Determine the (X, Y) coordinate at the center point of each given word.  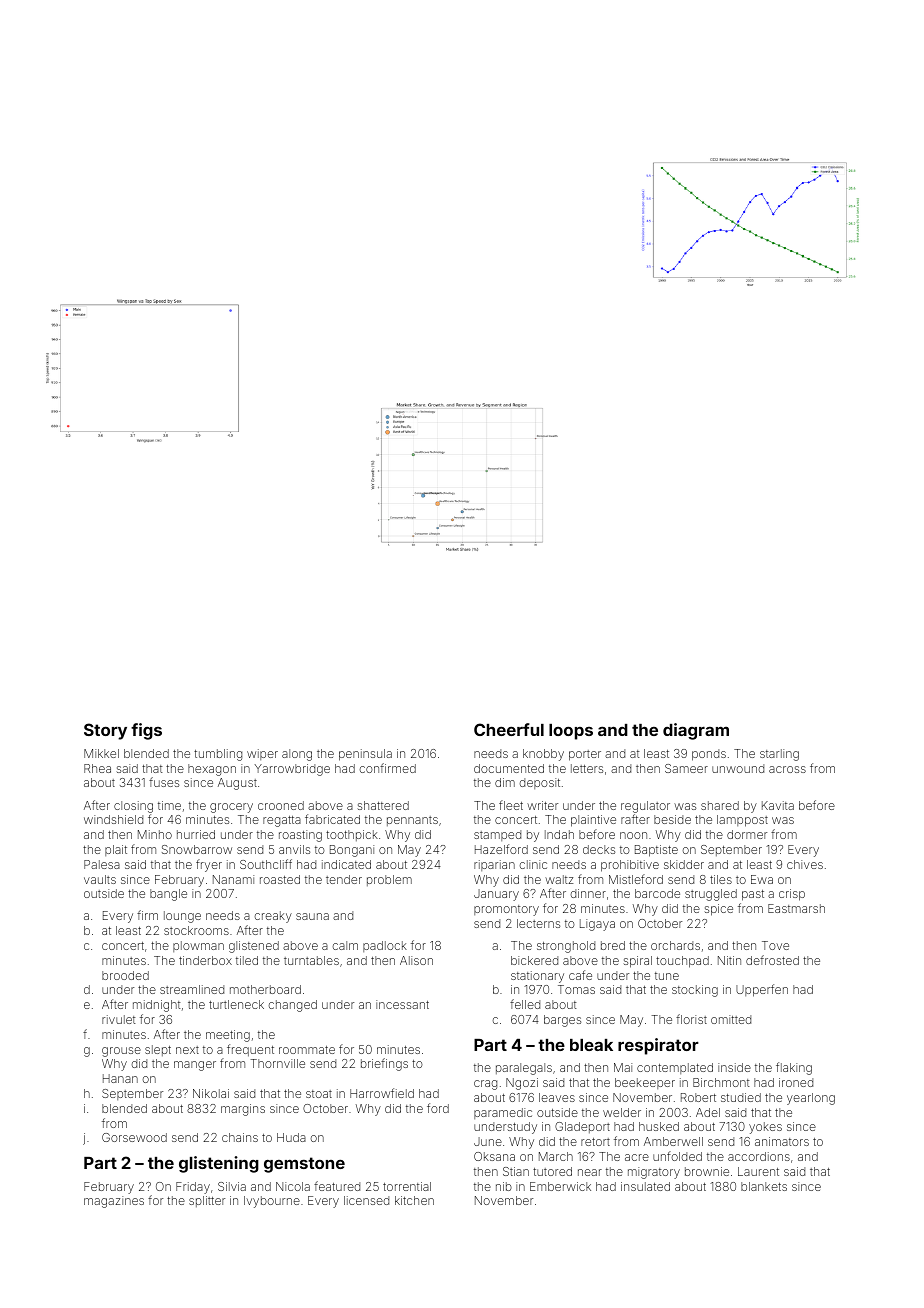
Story (105, 731)
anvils (294, 849)
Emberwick (560, 1186)
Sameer (686, 768)
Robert (698, 1097)
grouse (121, 1052)
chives (805, 864)
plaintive (593, 821)
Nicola (293, 1186)
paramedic (503, 1113)
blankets (764, 1186)
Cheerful (509, 729)
